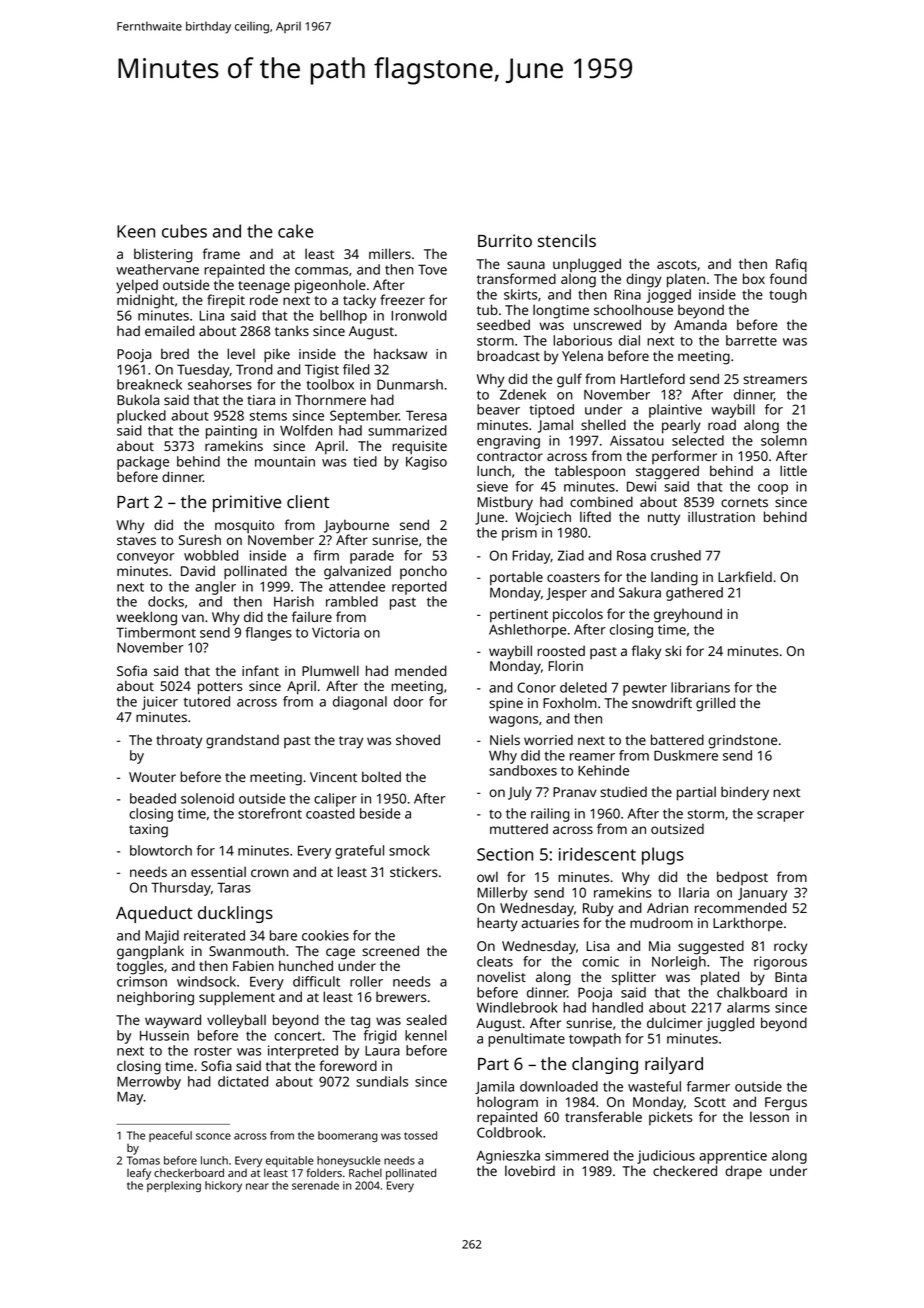  I want to click on Jaybourne, so click(356, 526).
